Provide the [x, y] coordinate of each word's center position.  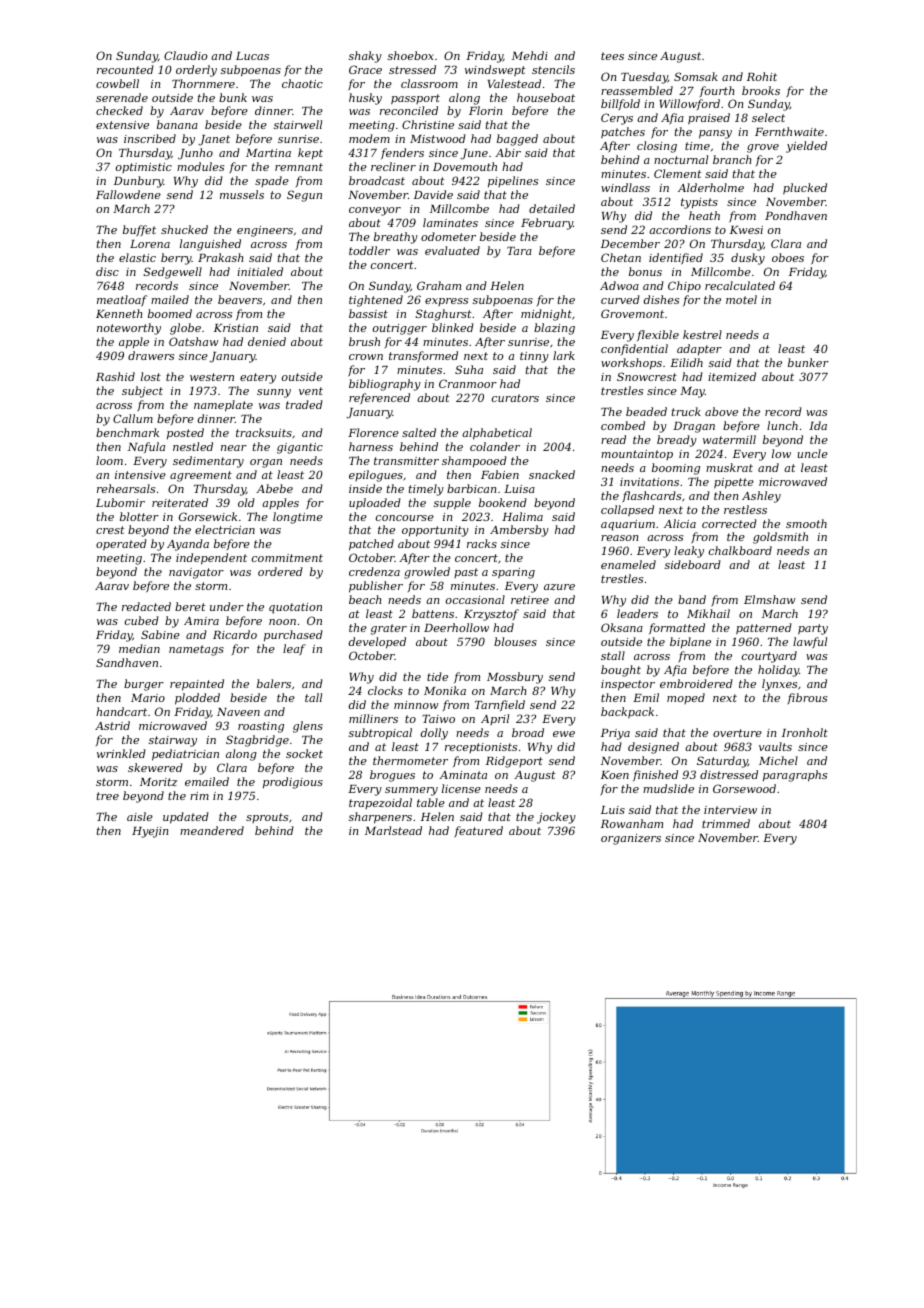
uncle [813, 453]
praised [709, 119]
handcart [121, 711]
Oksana [622, 627]
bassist [368, 313]
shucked [184, 229]
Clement [678, 173]
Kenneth [119, 313]
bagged [517, 140]
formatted [677, 628]
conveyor [375, 211]
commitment [287, 558]
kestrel [702, 334]
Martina [268, 153]
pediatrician [185, 755]
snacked [552, 474]
